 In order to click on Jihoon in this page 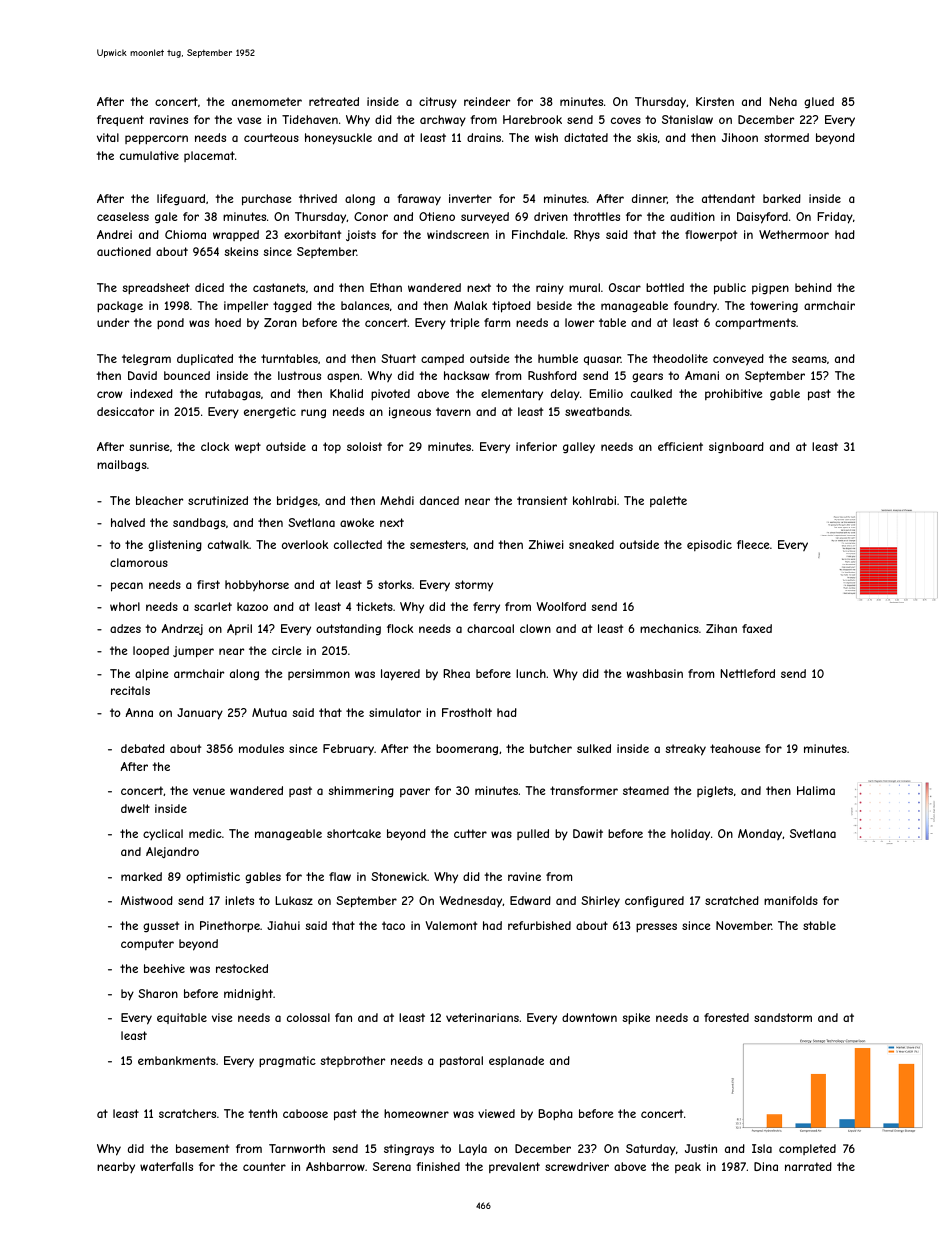, I will do `click(740, 137)`.
